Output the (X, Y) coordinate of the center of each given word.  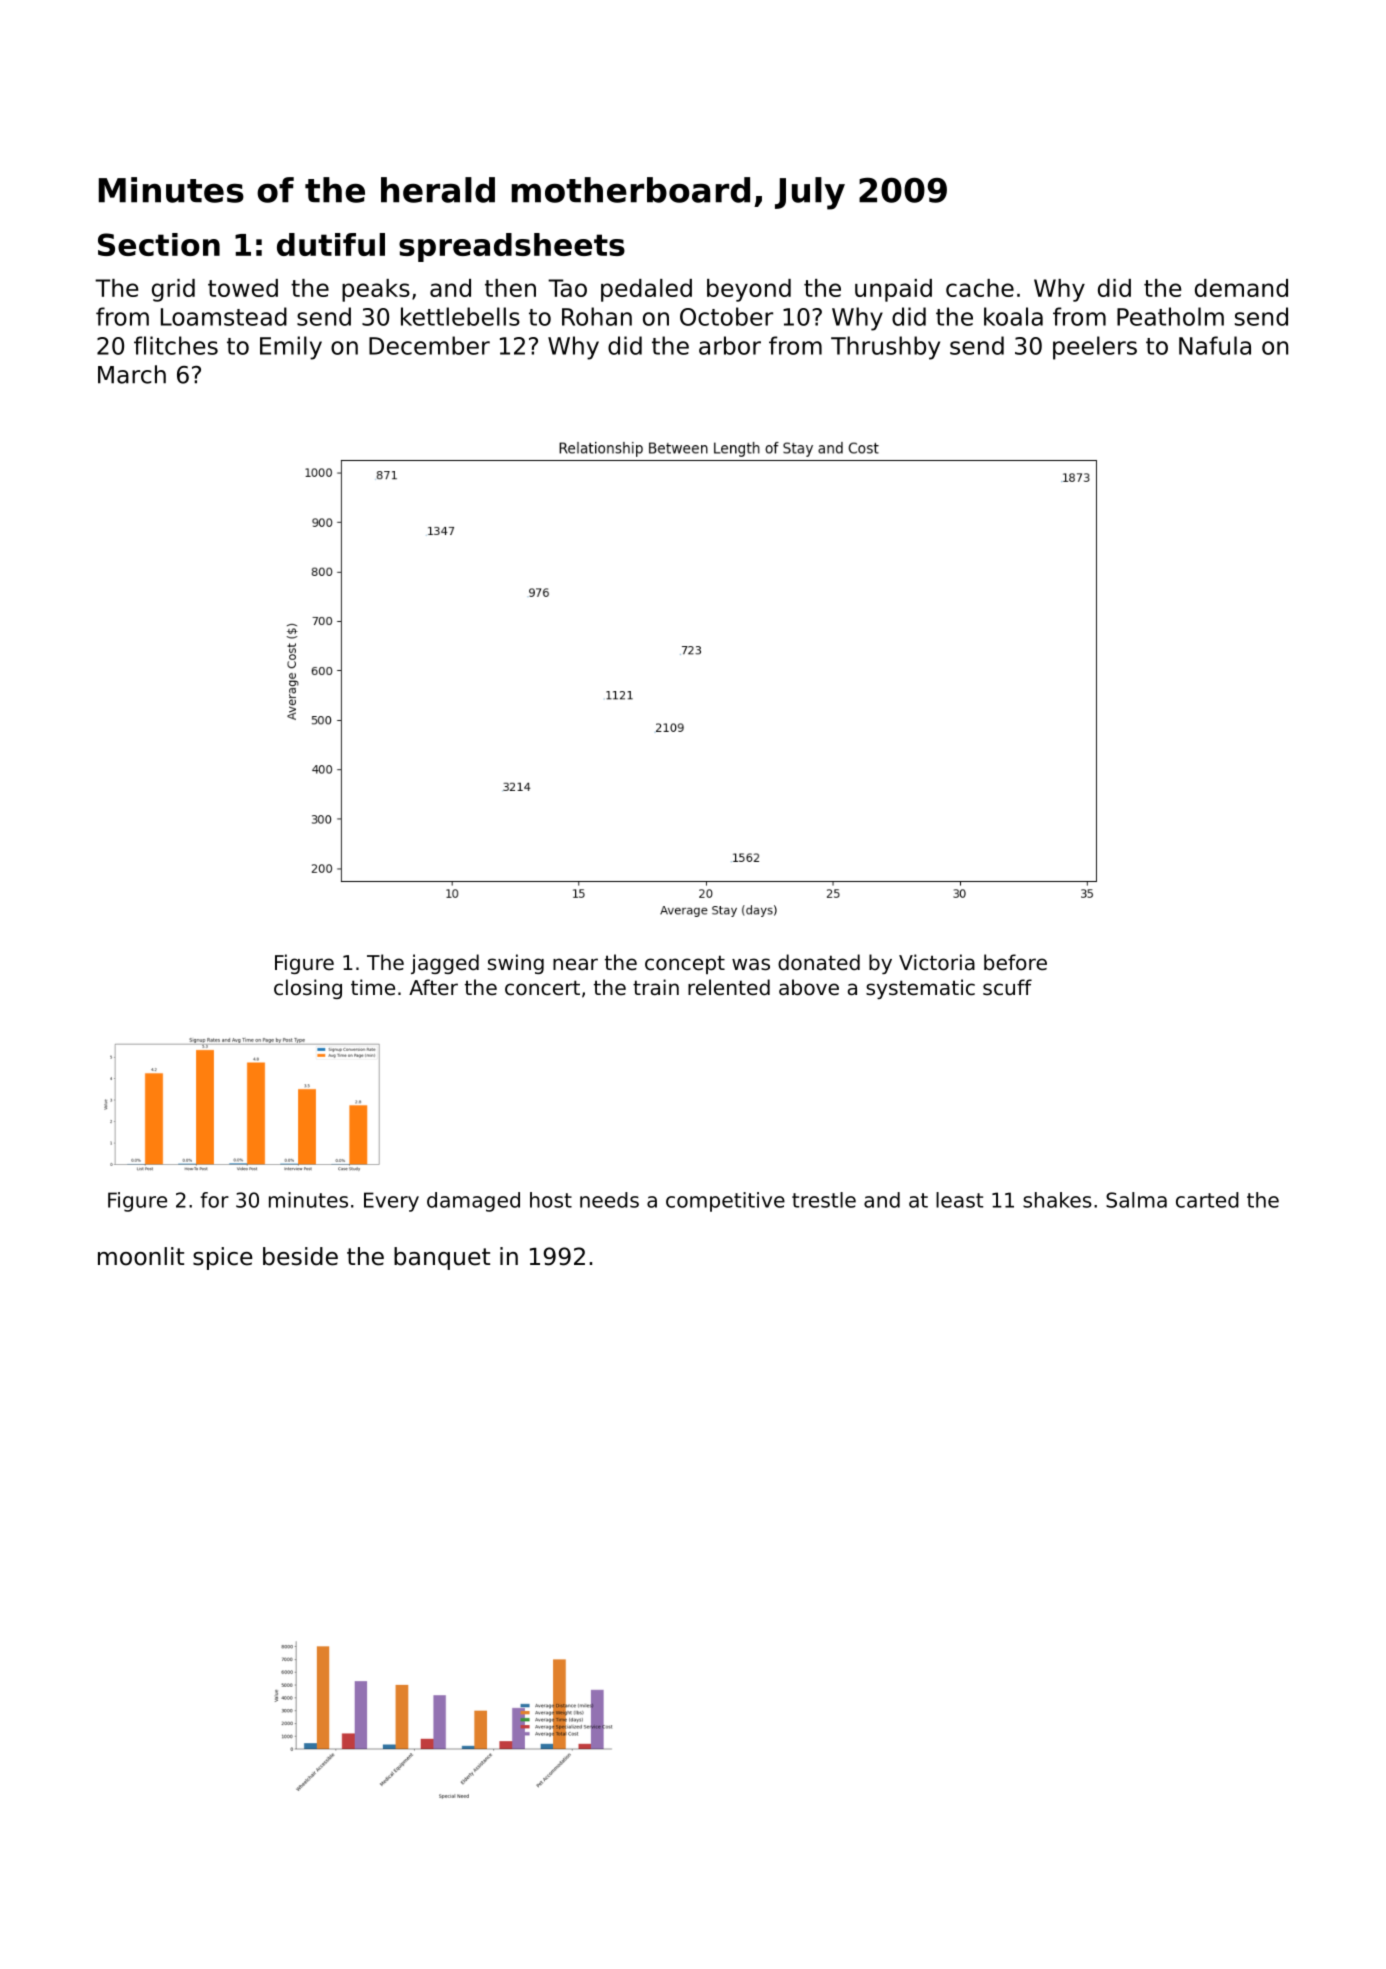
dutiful (331, 244)
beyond (749, 290)
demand (1241, 288)
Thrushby (885, 348)
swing (516, 964)
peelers (1095, 348)
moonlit (141, 1256)
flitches (176, 345)
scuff (1007, 987)
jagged (445, 964)
